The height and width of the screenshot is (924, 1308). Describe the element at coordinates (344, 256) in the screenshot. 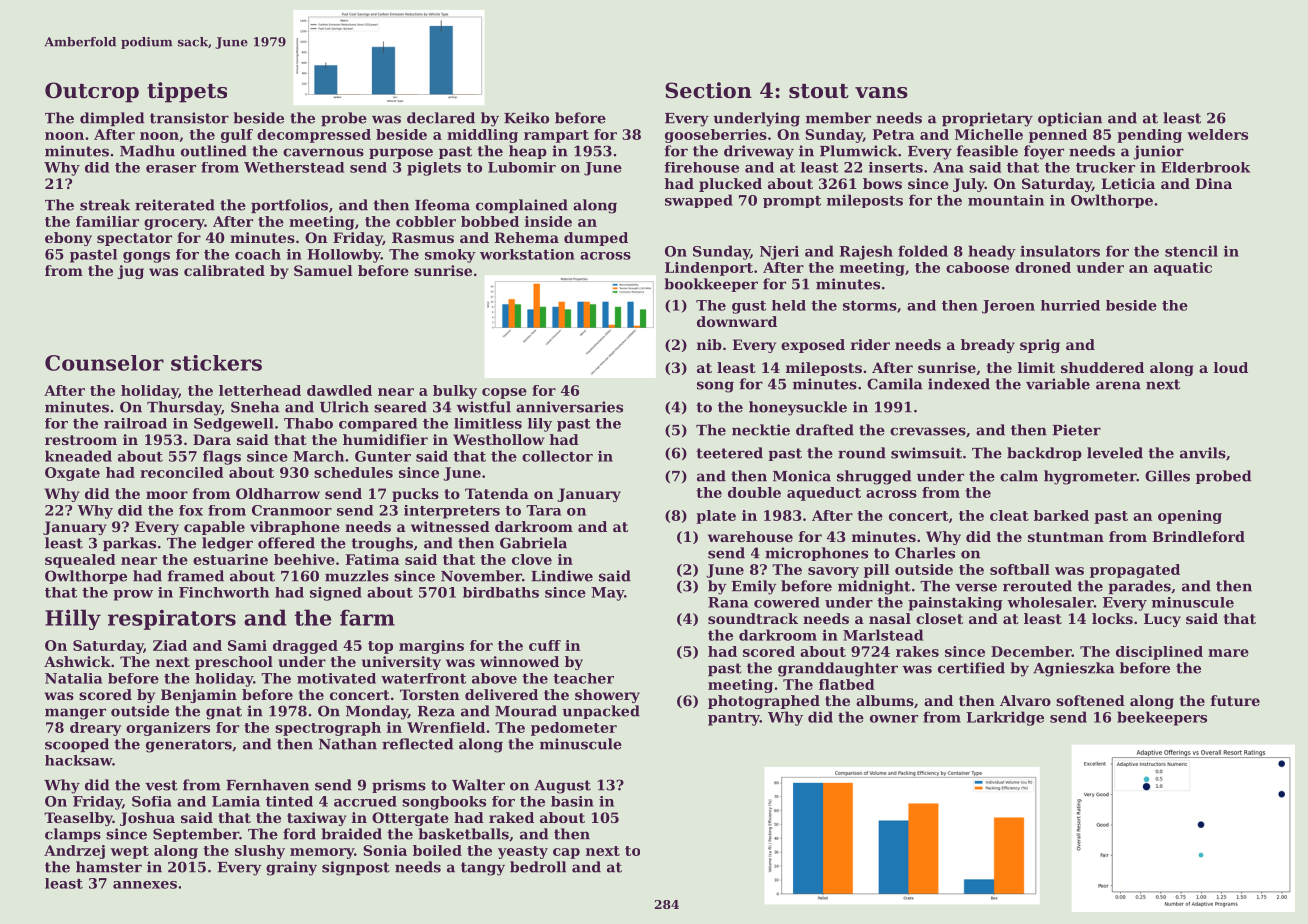

I see `Hollowby` at that location.
